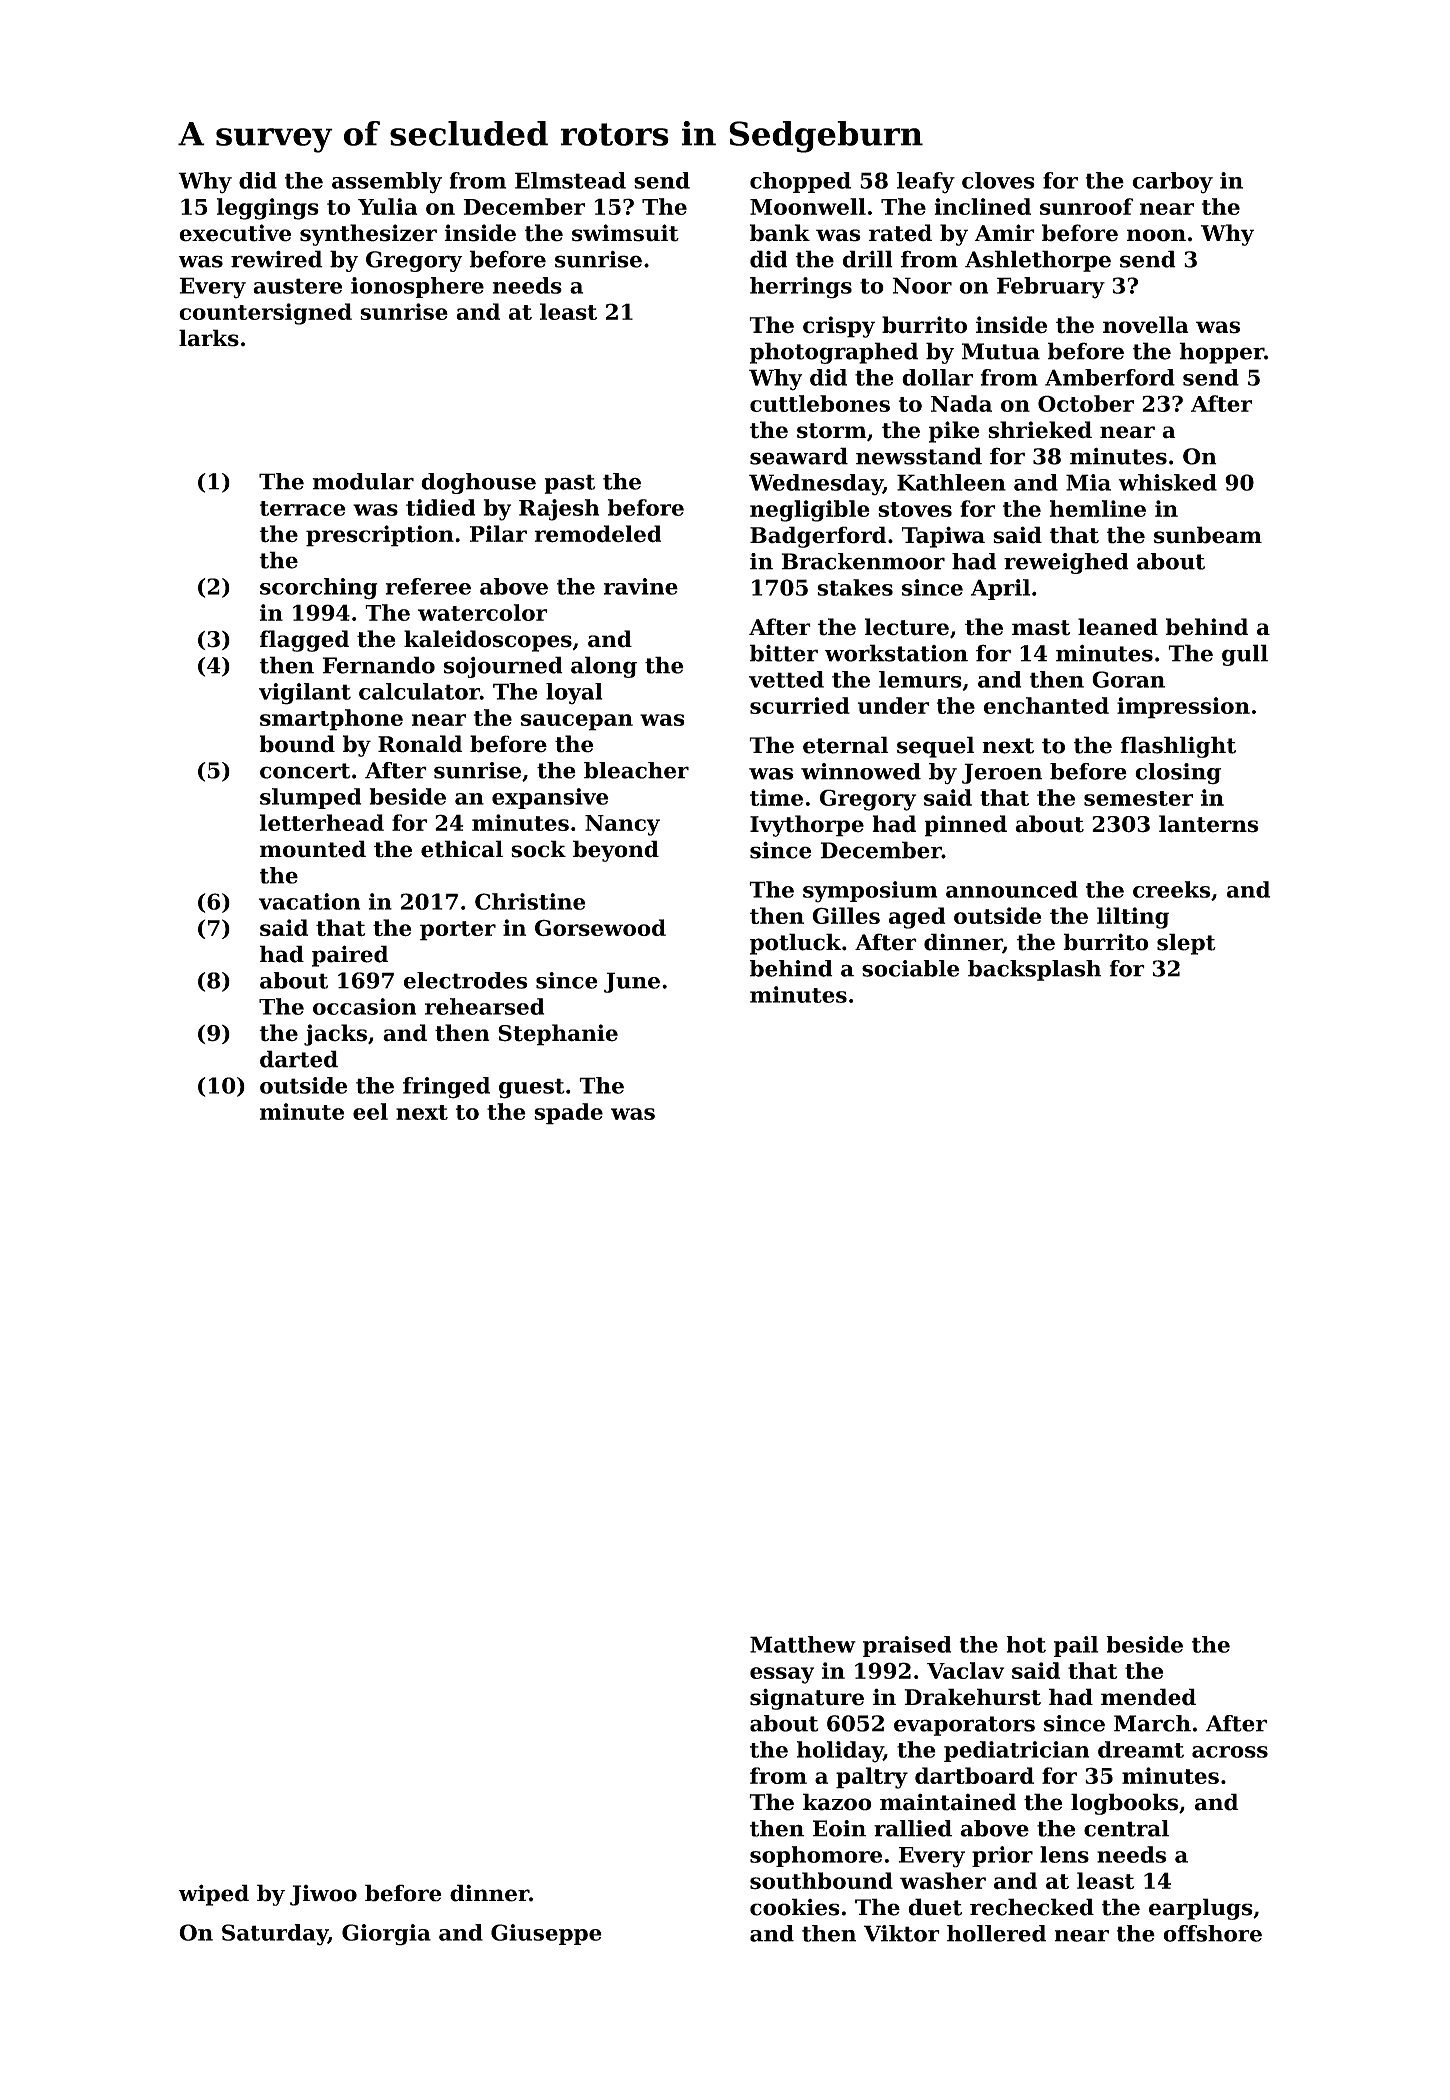 The height and width of the page is (2100, 1450). I want to click on spade, so click(568, 1114).
